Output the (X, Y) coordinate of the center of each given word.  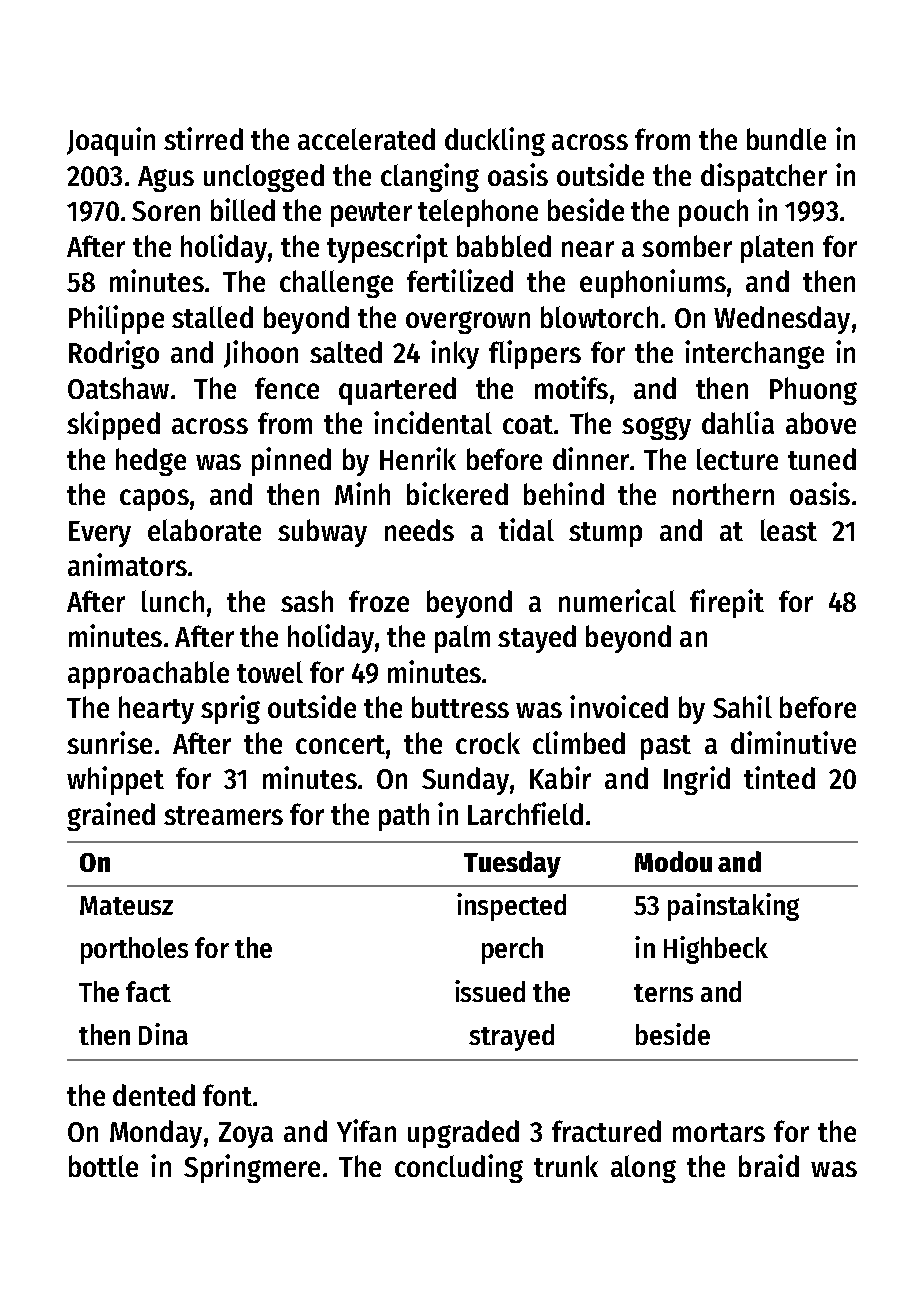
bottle (103, 1166)
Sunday (465, 781)
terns (663, 993)
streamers (223, 815)
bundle (786, 139)
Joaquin (111, 141)
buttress (460, 707)
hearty (156, 710)
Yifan (366, 1130)
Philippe (116, 319)
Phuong (813, 391)
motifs (571, 387)
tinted (779, 777)
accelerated (366, 139)
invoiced (619, 706)
